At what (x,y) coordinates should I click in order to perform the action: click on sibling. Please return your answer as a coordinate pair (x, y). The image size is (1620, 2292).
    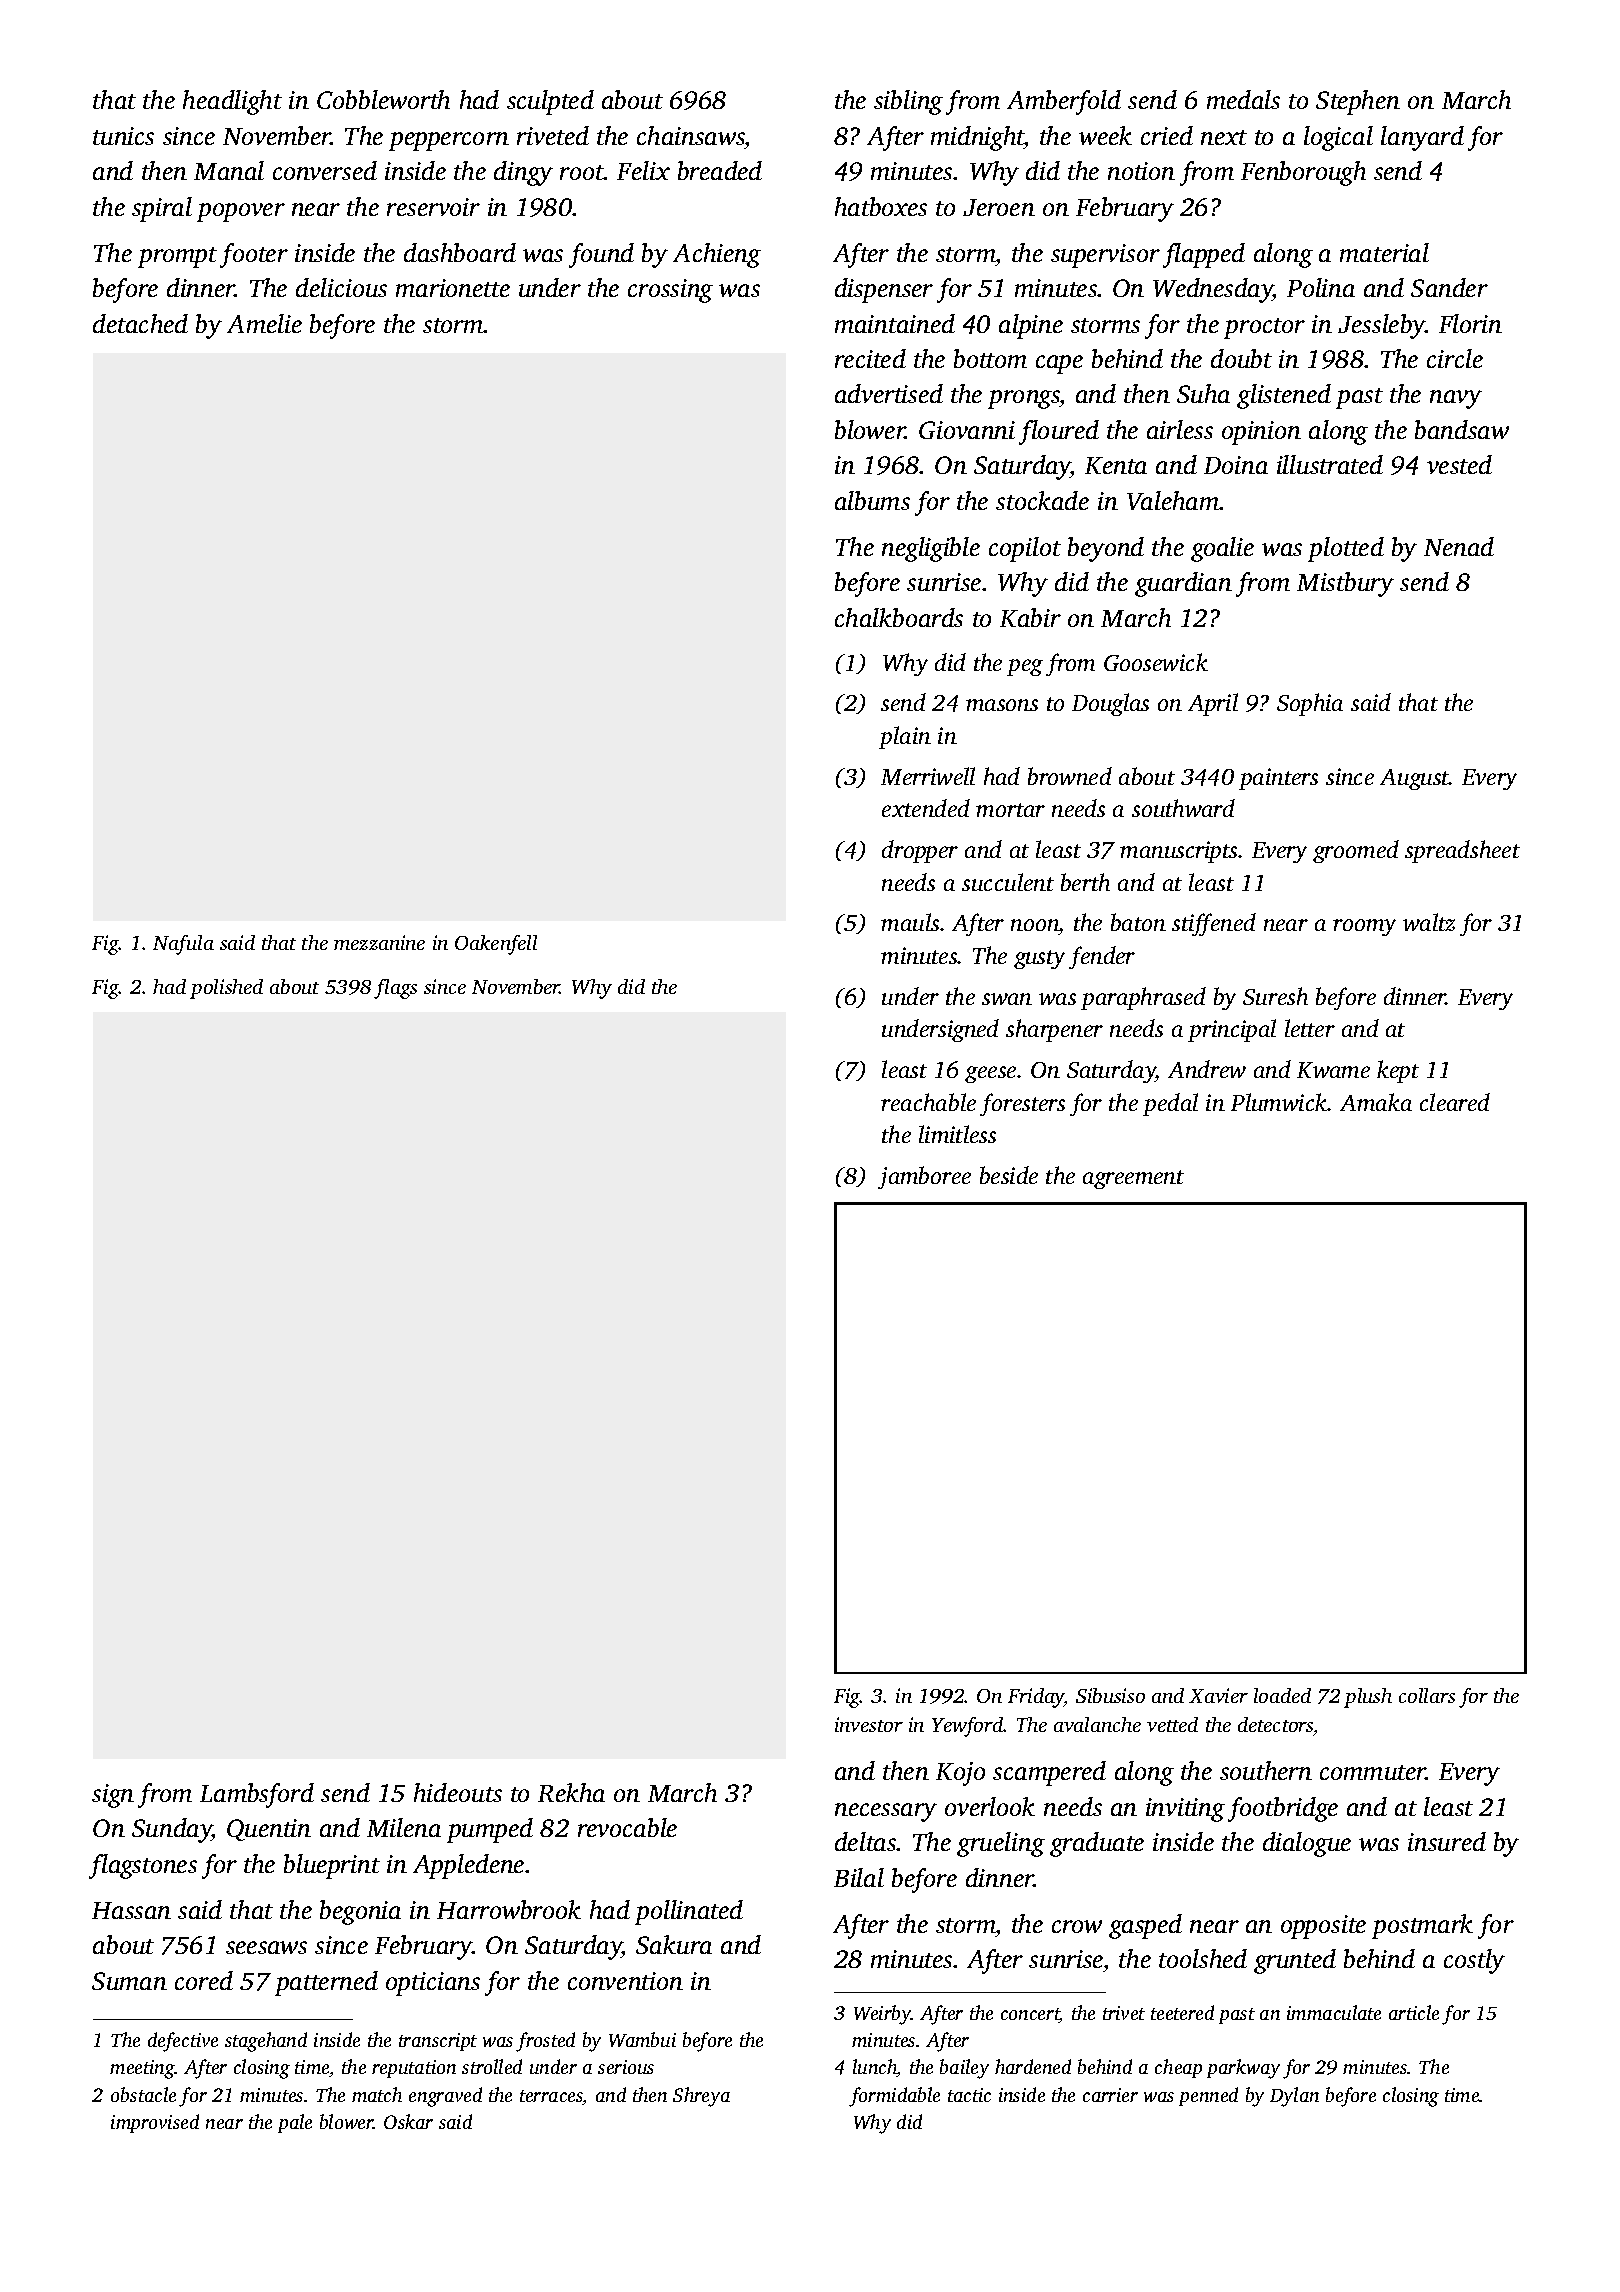
    Looking at the image, I should click on (908, 102).
